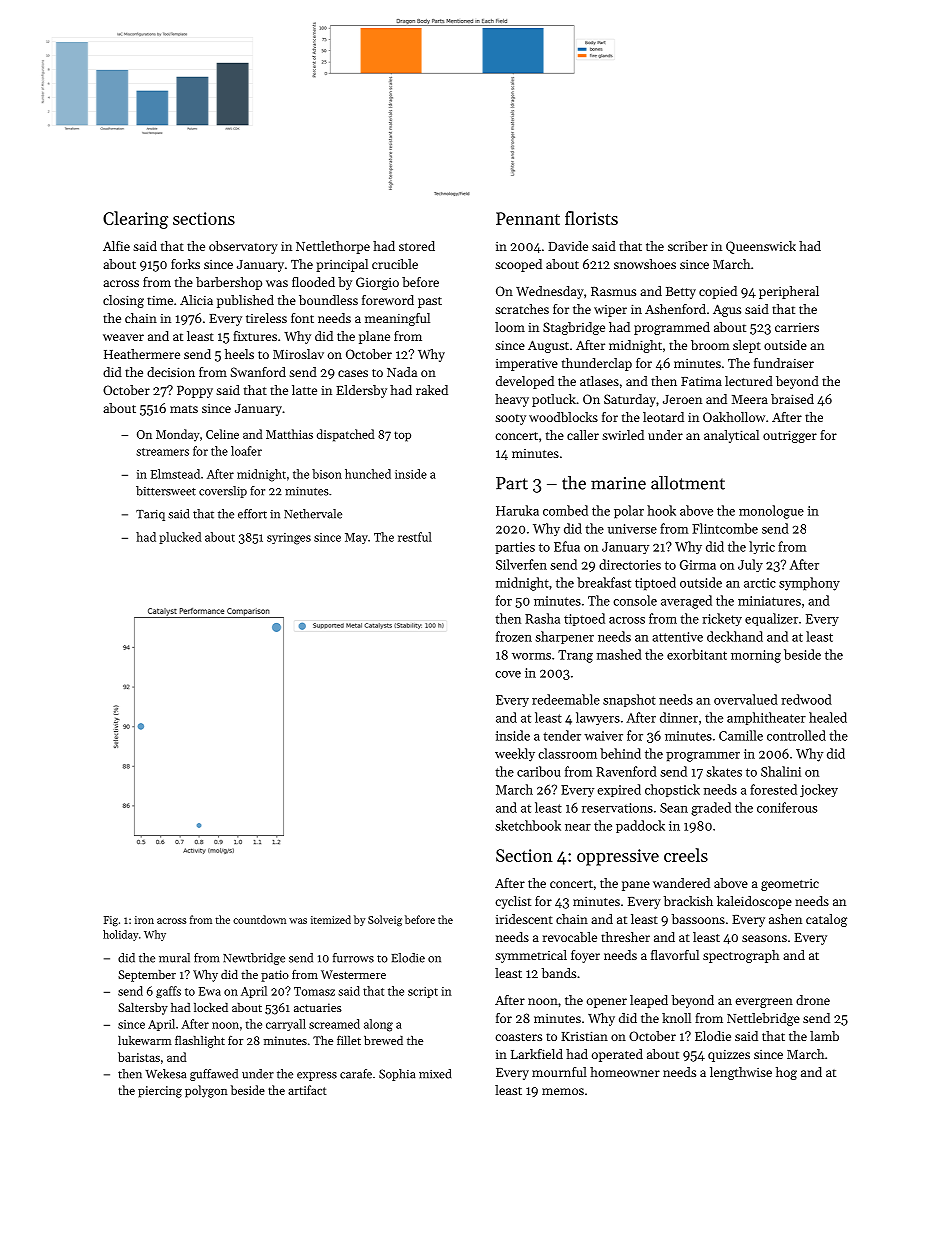 The height and width of the document is (1233, 952). I want to click on Pennant, so click(528, 218).
